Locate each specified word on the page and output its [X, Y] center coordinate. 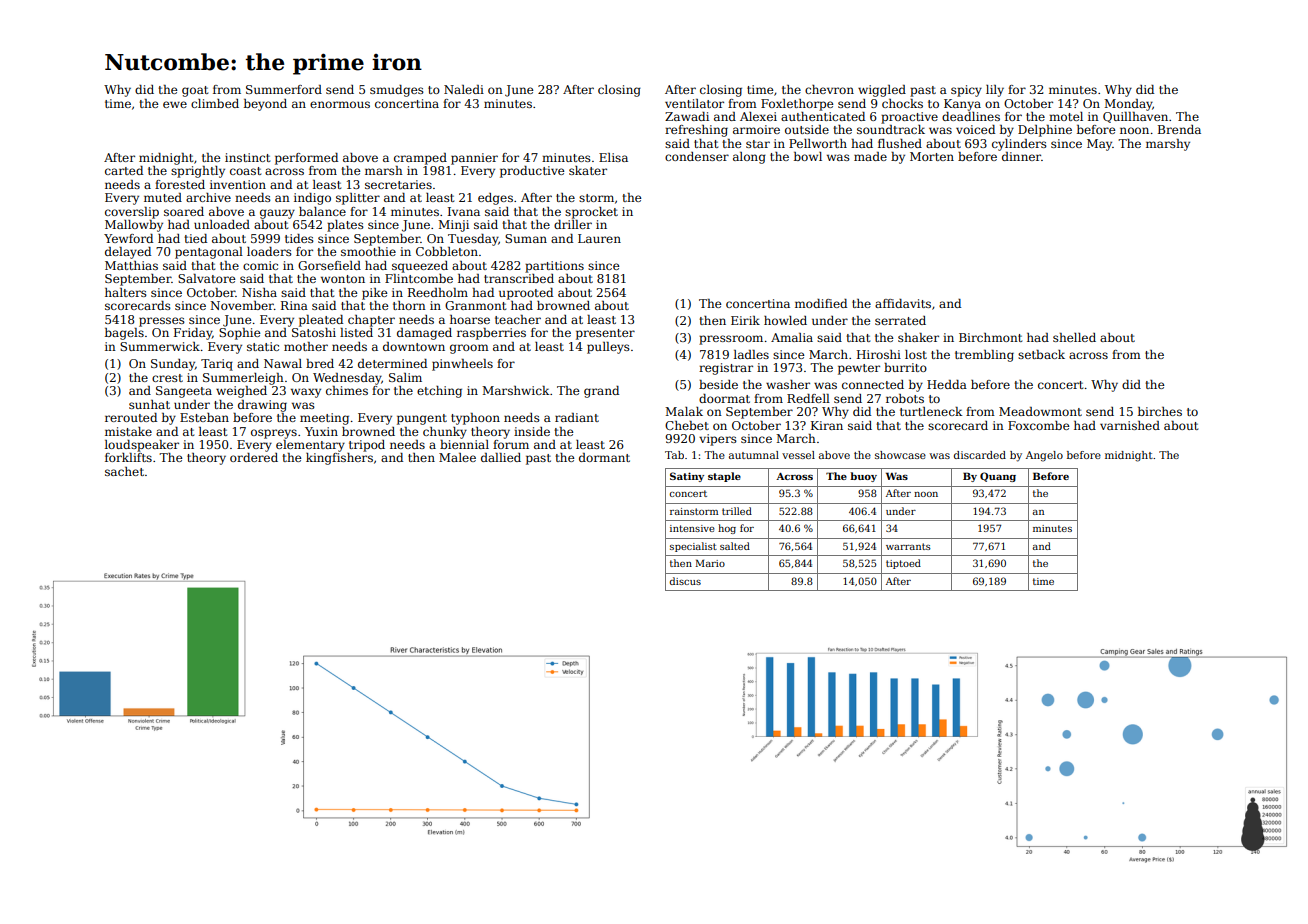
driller [573, 224]
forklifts [128, 457]
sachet [124, 471]
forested [180, 184]
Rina [294, 305]
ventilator [694, 103]
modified [821, 303]
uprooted [526, 294]
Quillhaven [1135, 117]
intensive [692, 528]
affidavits [903, 303]
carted [124, 170]
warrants [908, 546]
